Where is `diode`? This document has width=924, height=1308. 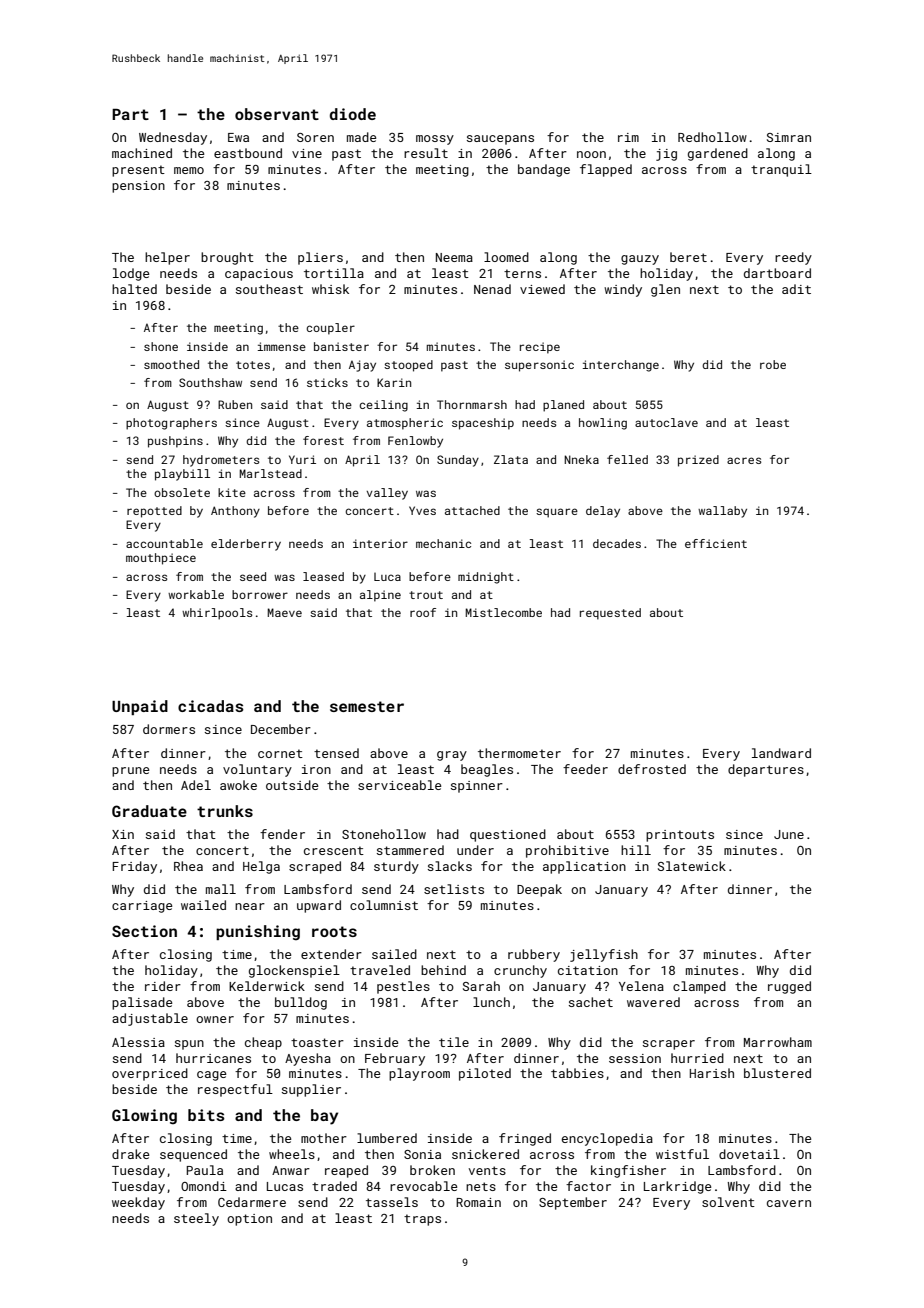
diode is located at coordinates (353, 114).
